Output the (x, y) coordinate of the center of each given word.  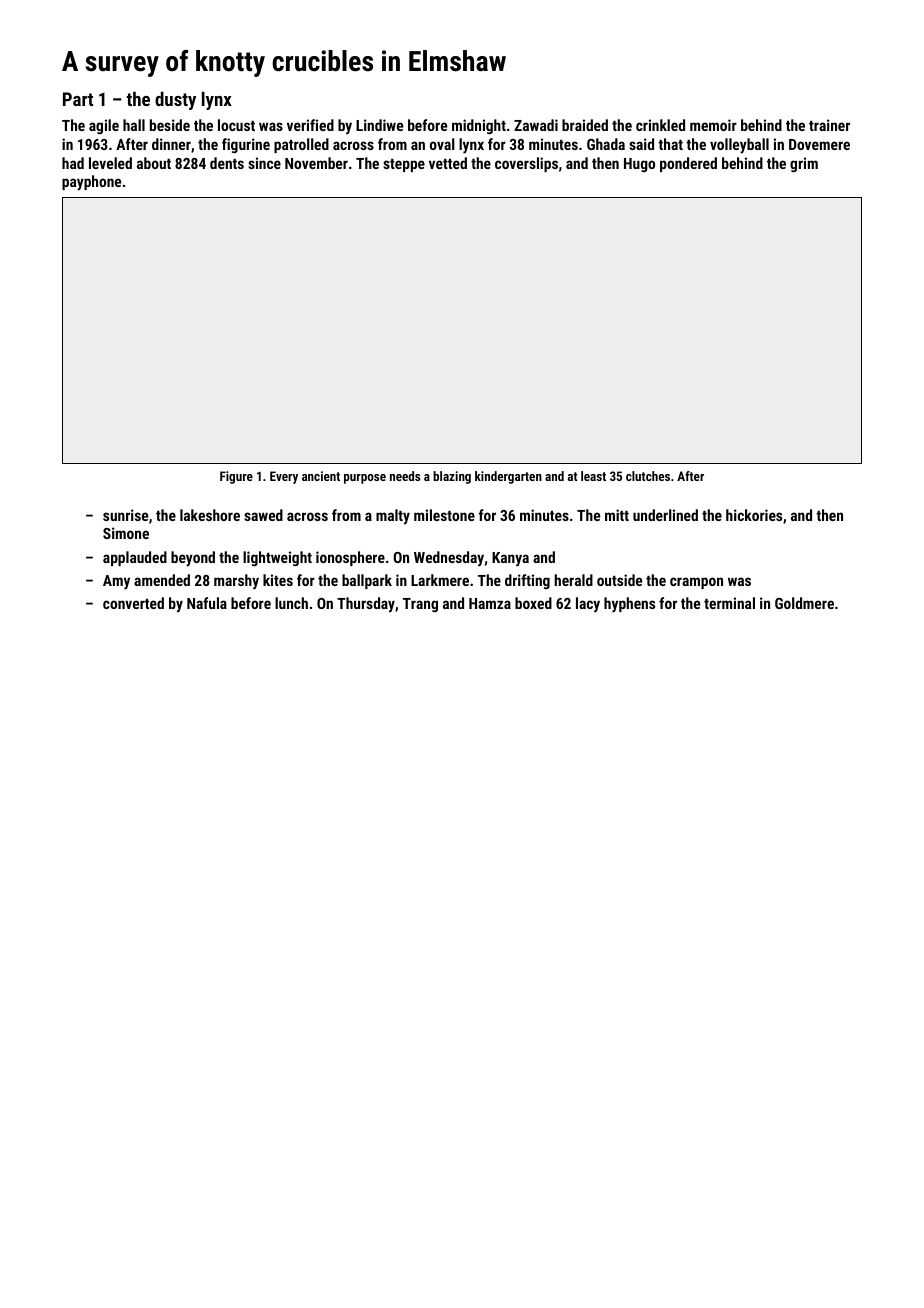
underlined (665, 515)
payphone (91, 183)
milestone (444, 515)
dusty (175, 101)
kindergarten (508, 477)
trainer (829, 125)
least (593, 476)
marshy (236, 582)
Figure (236, 477)
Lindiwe (379, 125)
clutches (648, 476)
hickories (754, 515)
